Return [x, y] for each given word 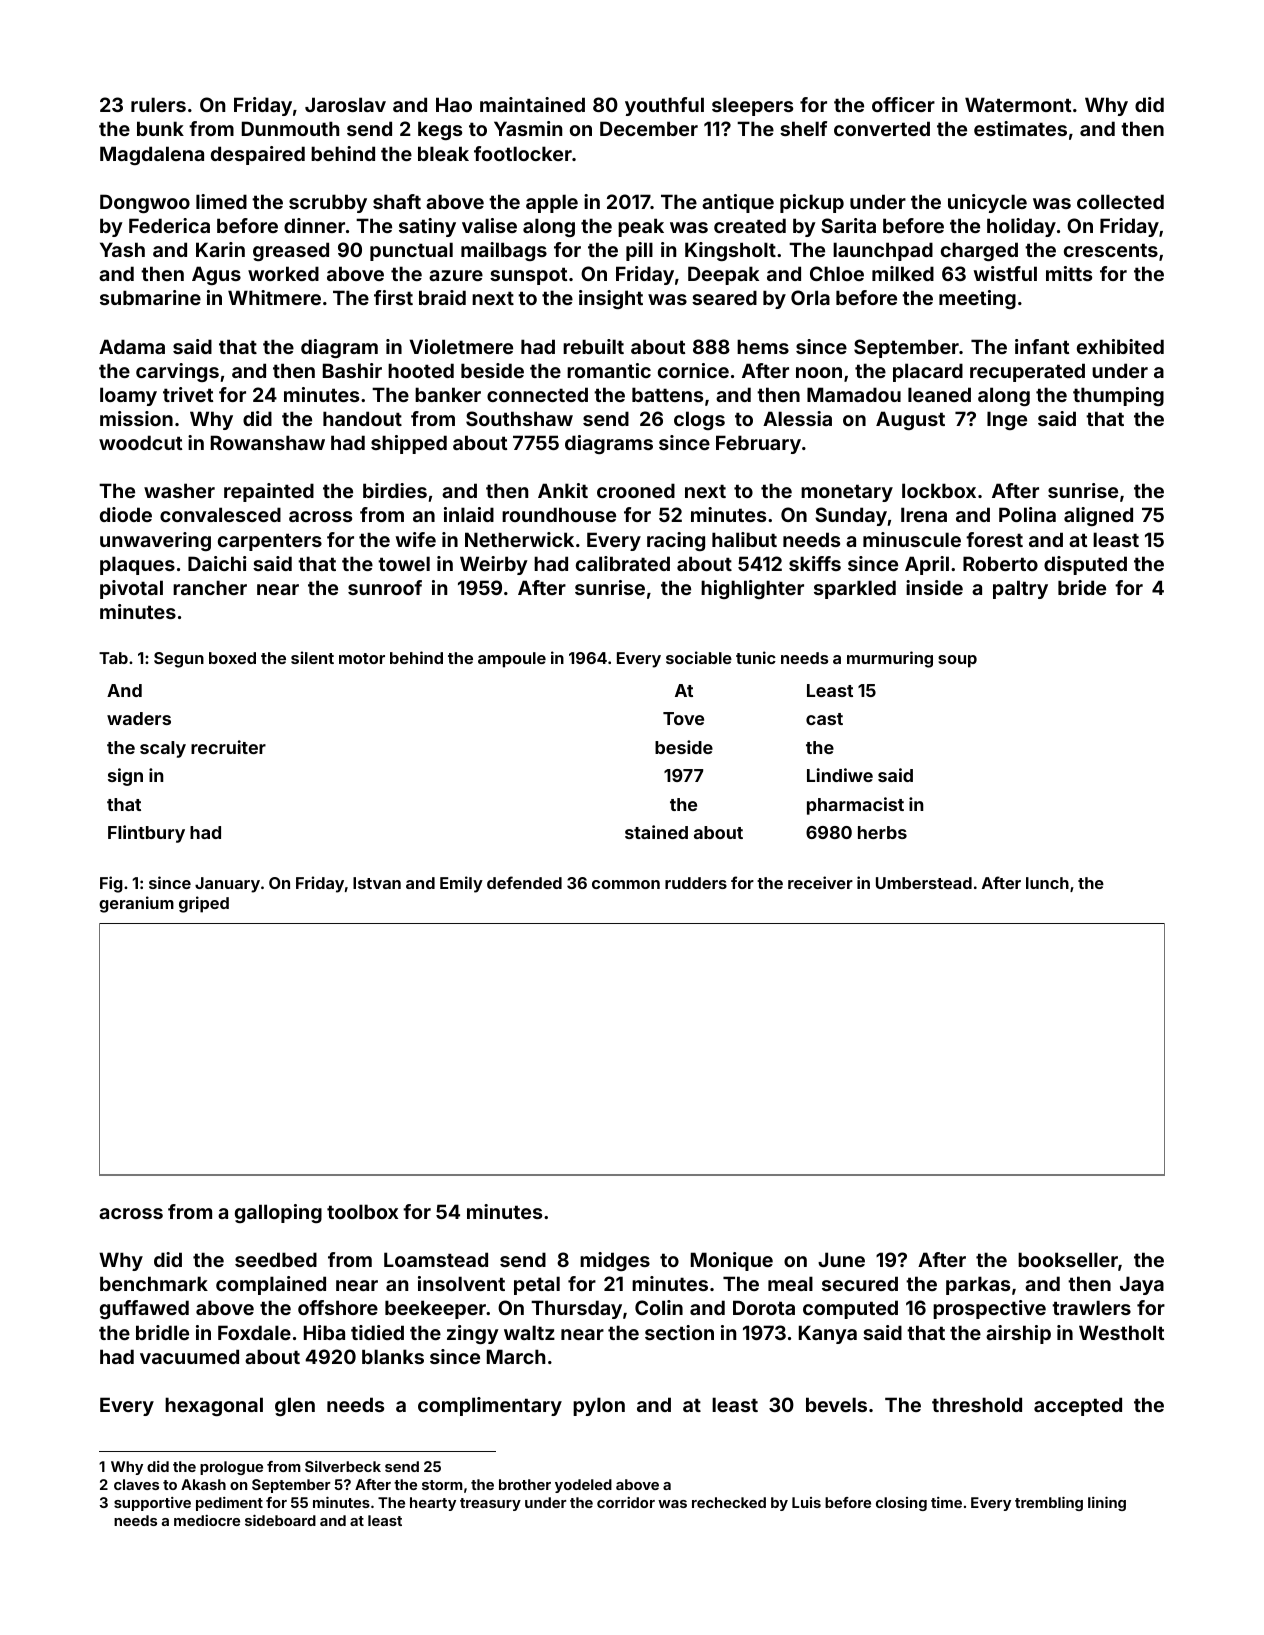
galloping [278, 1213]
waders [139, 718]
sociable [699, 657]
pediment [229, 1504]
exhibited [1120, 346]
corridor [626, 1502]
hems [763, 346]
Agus [216, 275]
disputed [1085, 565]
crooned [636, 490]
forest [994, 539]
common [626, 884]
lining [1107, 1504]
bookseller [1068, 1259]
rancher [210, 587]
